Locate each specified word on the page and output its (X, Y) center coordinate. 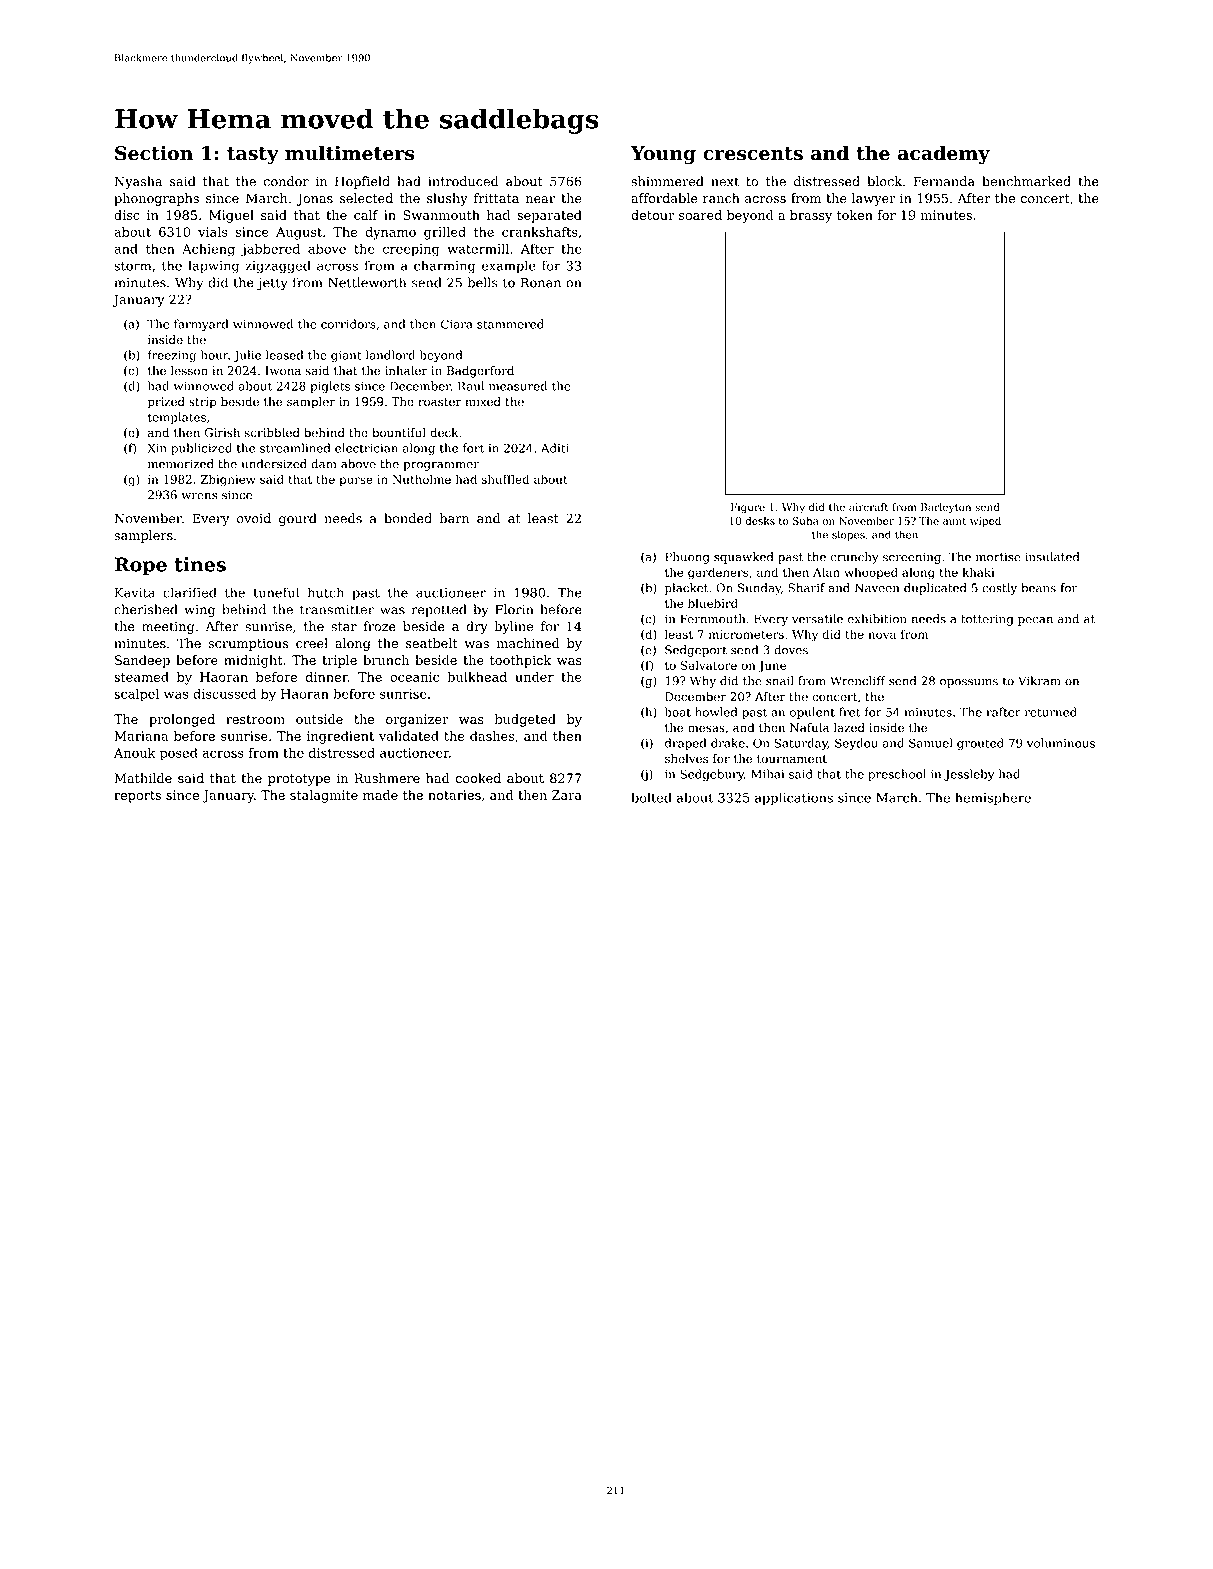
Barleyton (946, 508)
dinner (327, 677)
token (855, 215)
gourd (298, 519)
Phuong (687, 558)
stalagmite (324, 796)
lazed (849, 728)
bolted (651, 797)
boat (678, 712)
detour (652, 215)
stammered (510, 324)
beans (1038, 588)
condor (286, 181)
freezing (172, 356)
